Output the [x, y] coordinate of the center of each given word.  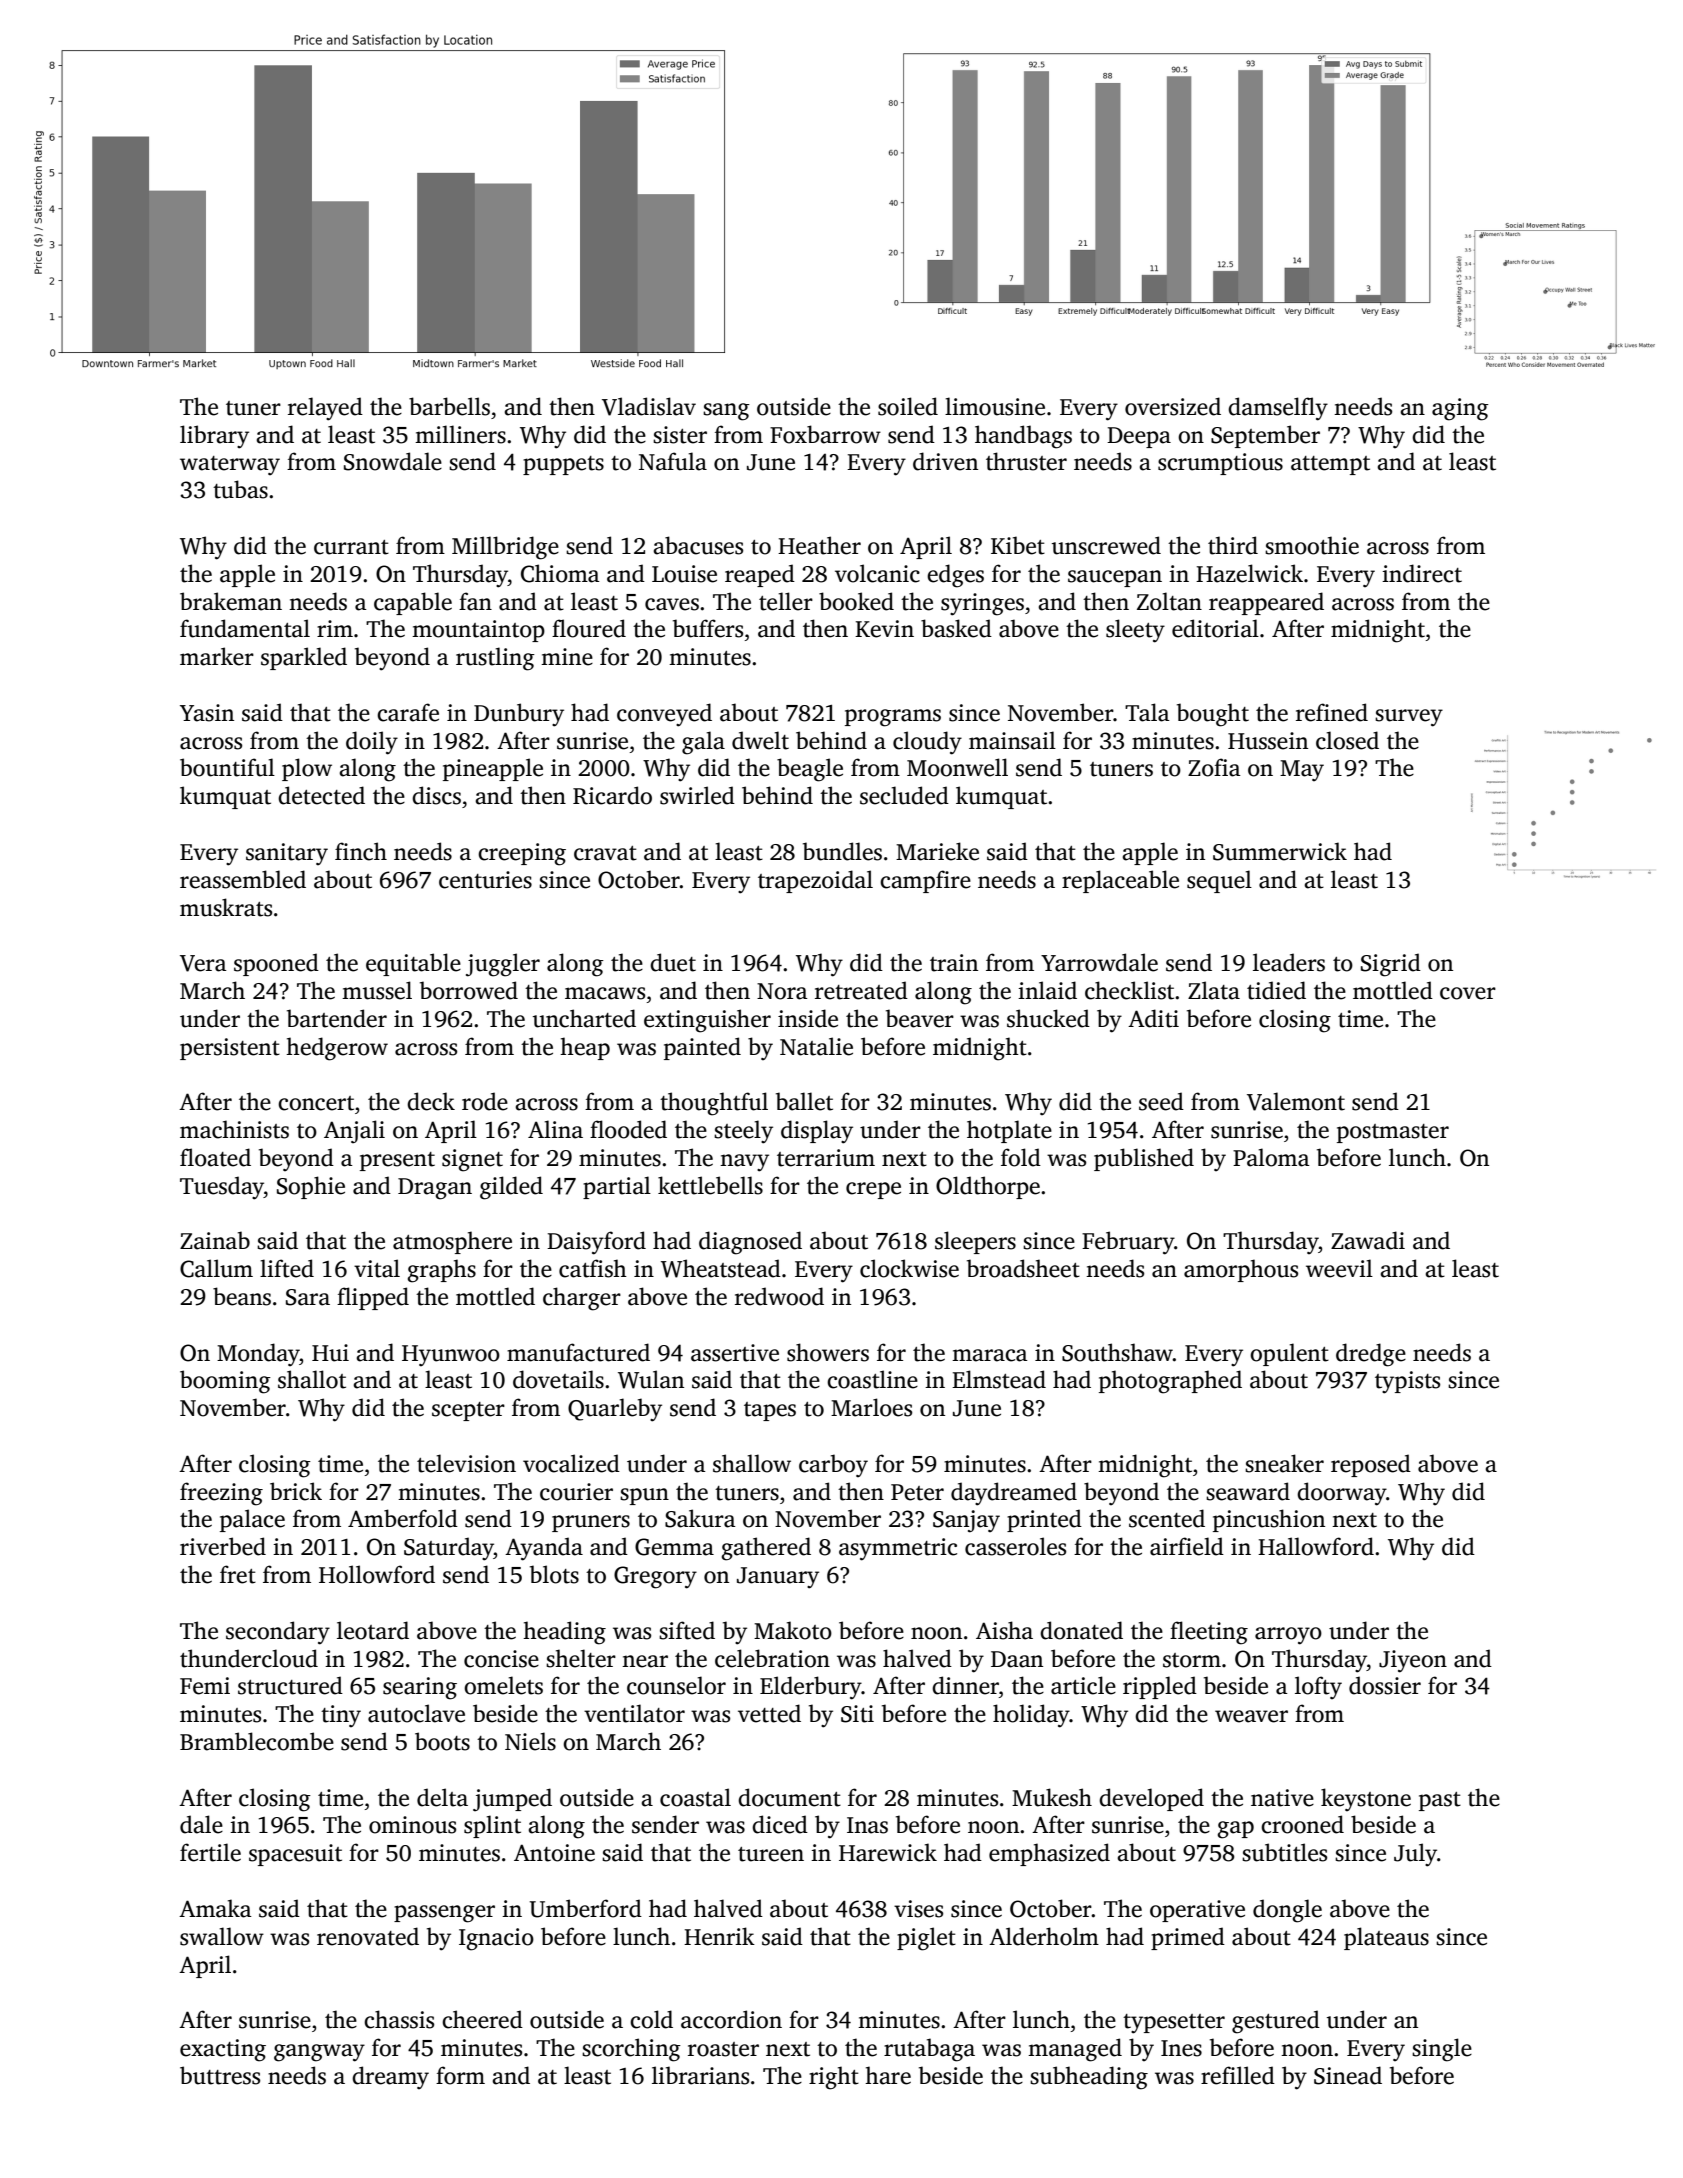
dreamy [390, 2077]
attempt [1330, 465]
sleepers [975, 1242]
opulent [1289, 1354]
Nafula [673, 461]
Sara [308, 1297]
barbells [449, 406]
